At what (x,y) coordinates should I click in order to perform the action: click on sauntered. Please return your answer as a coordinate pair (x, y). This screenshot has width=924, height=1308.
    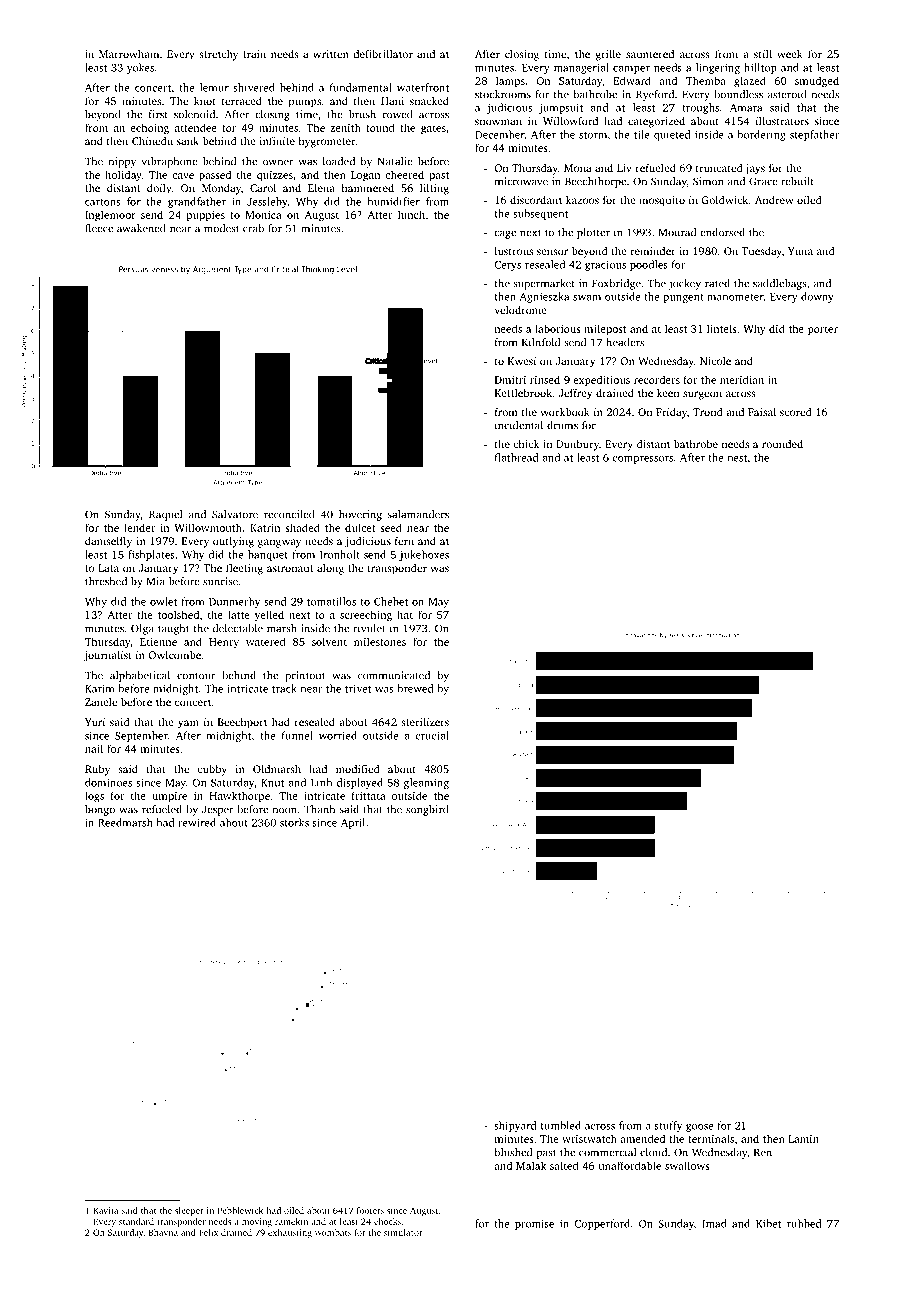
    Looking at the image, I should click on (650, 54).
